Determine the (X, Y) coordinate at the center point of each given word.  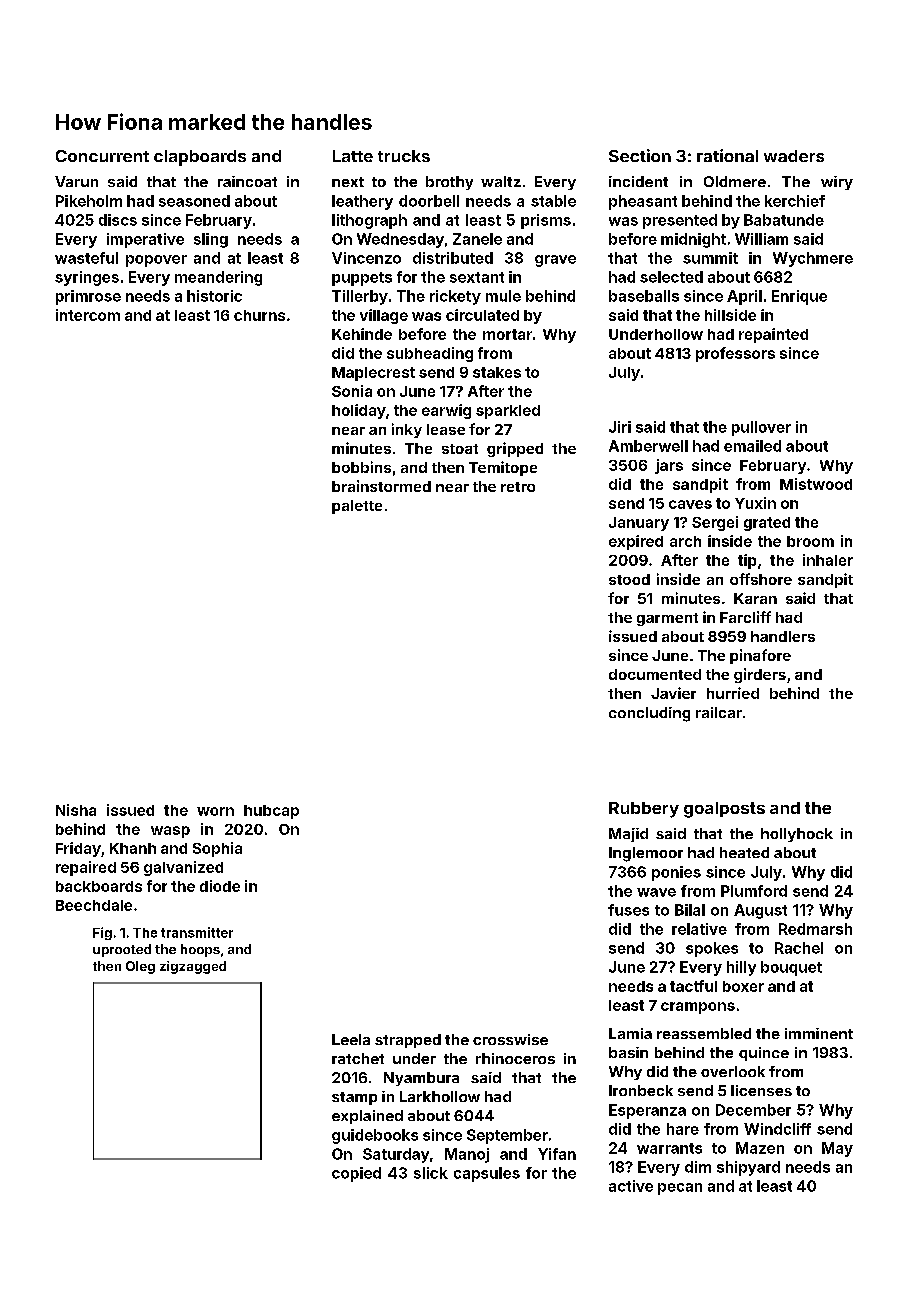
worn (215, 811)
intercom (88, 315)
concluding (649, 714)
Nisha (76, 810)
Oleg (140, 967)
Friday (78, 849)
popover (156, 261)
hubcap (271, 812)
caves (690, 504)
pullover (761, 428)
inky (407, 430)
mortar (507, 334)
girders (760, 675)
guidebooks (375, 1136)
